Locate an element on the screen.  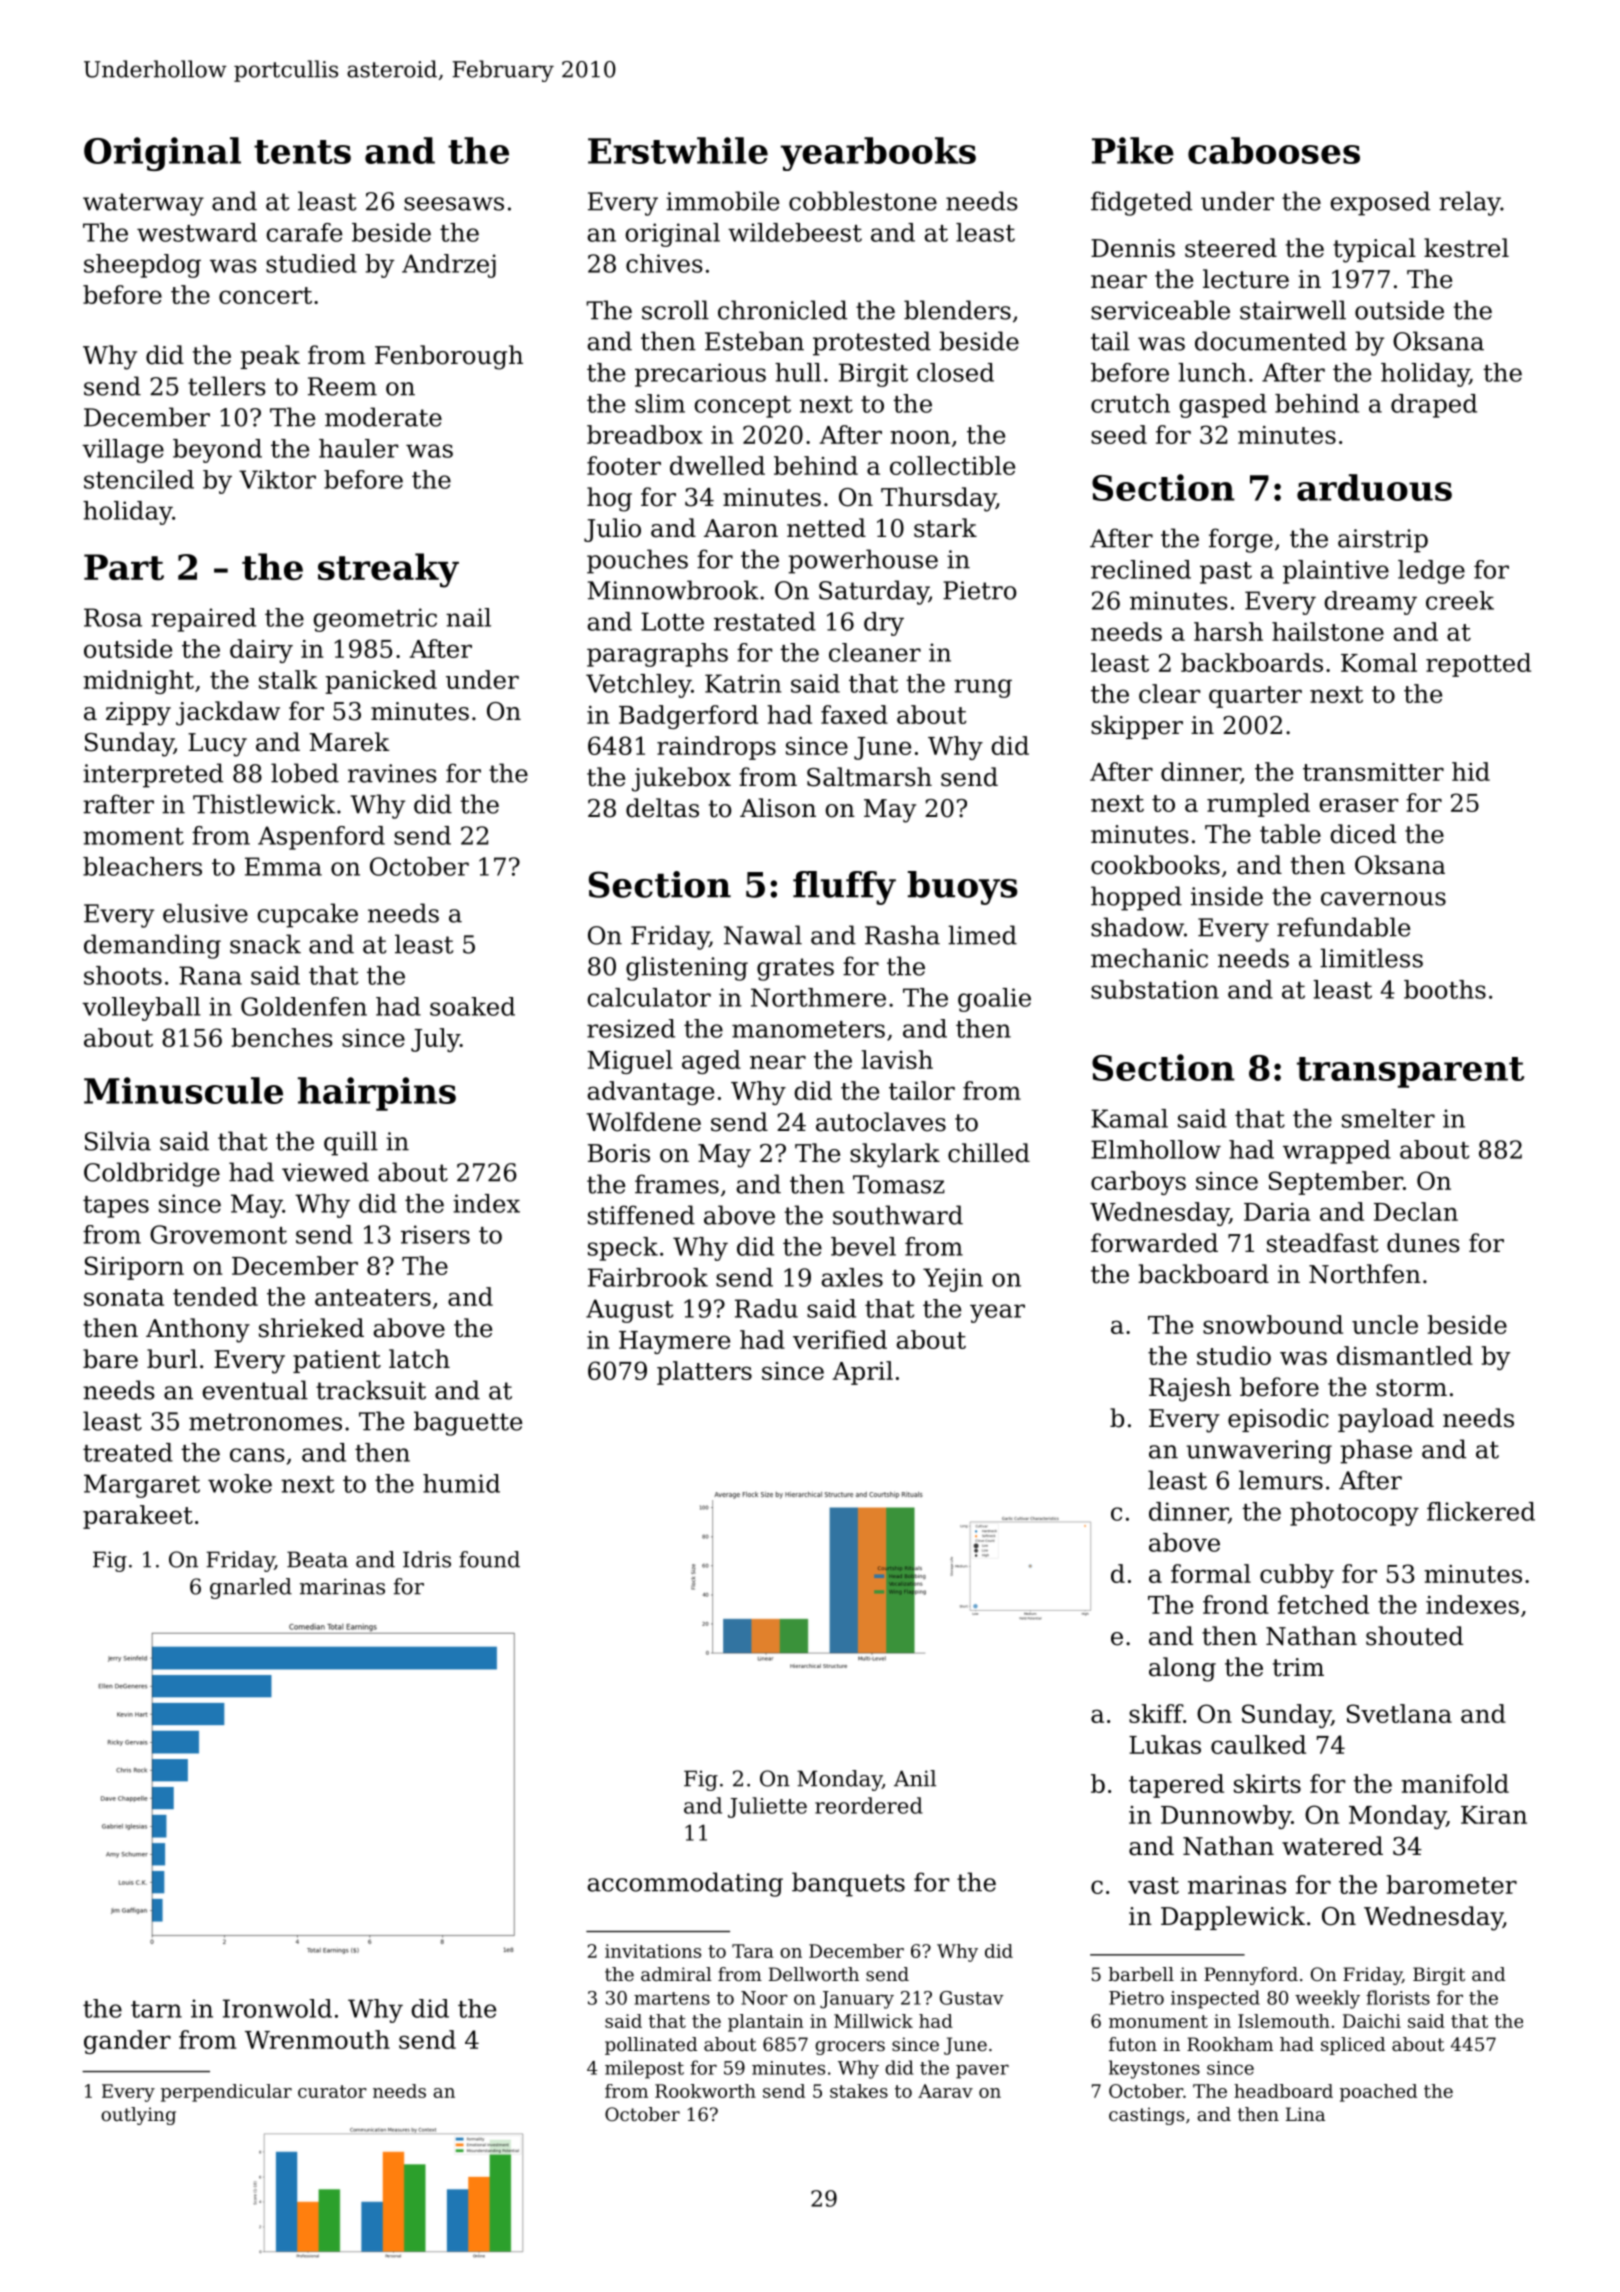
dunes is located at coordinates (1423, 1243).
